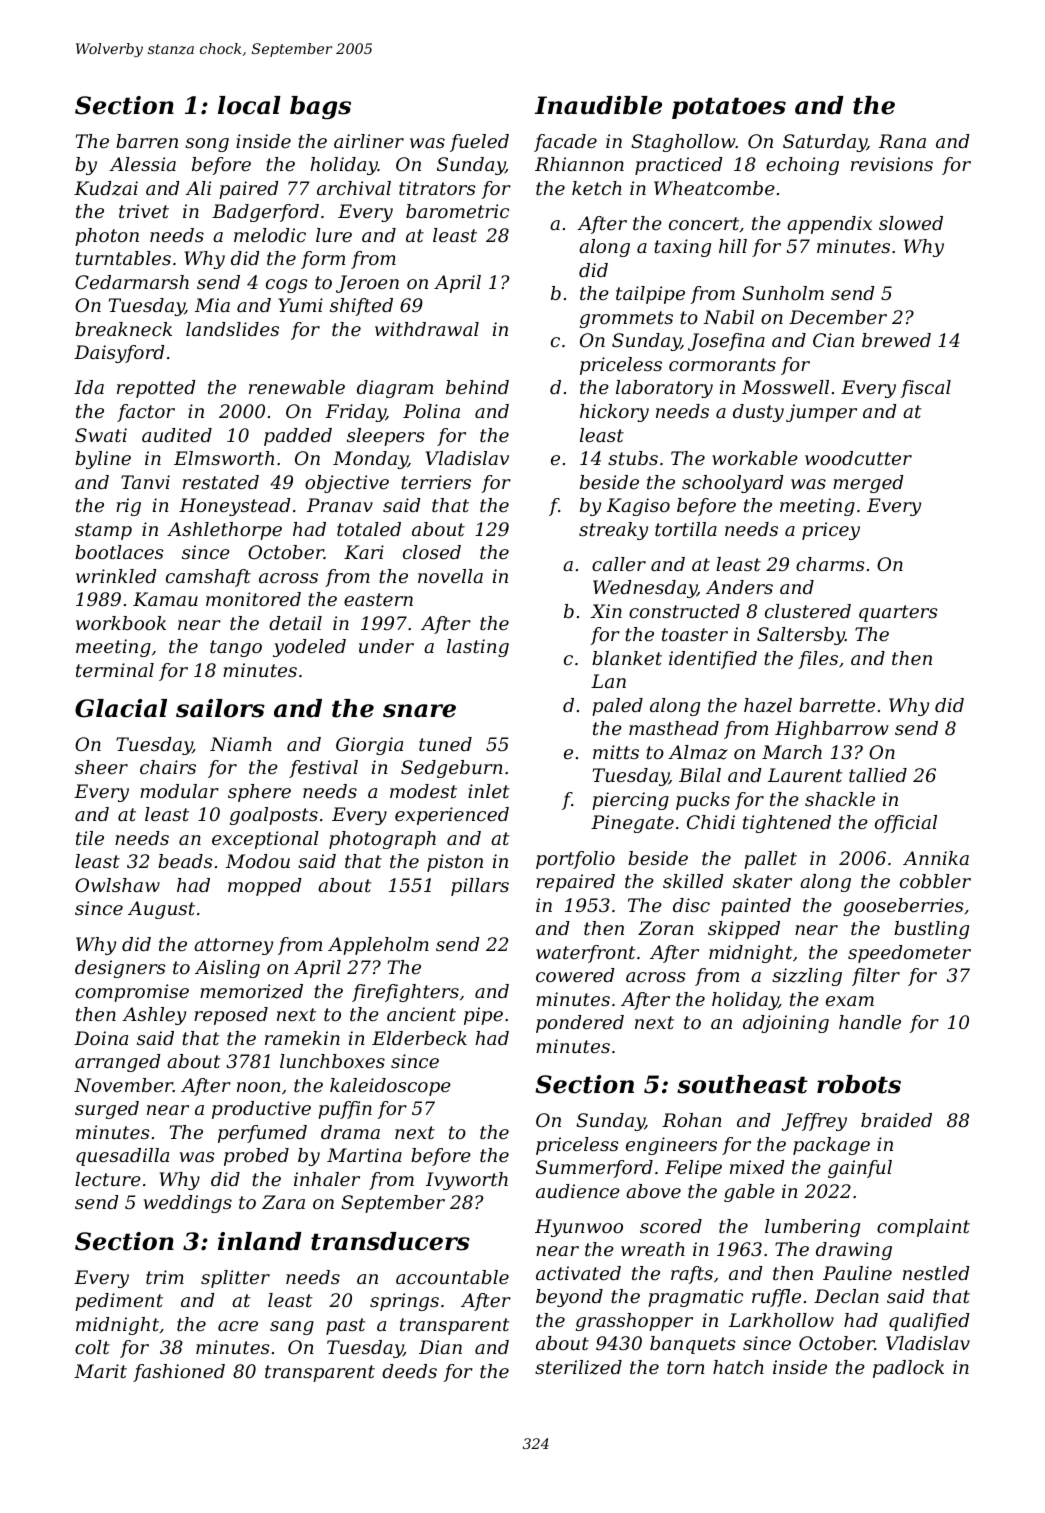 The width and height of the screenshot is (1045, 1513). I want to click on springs, so click(404, 1302).
